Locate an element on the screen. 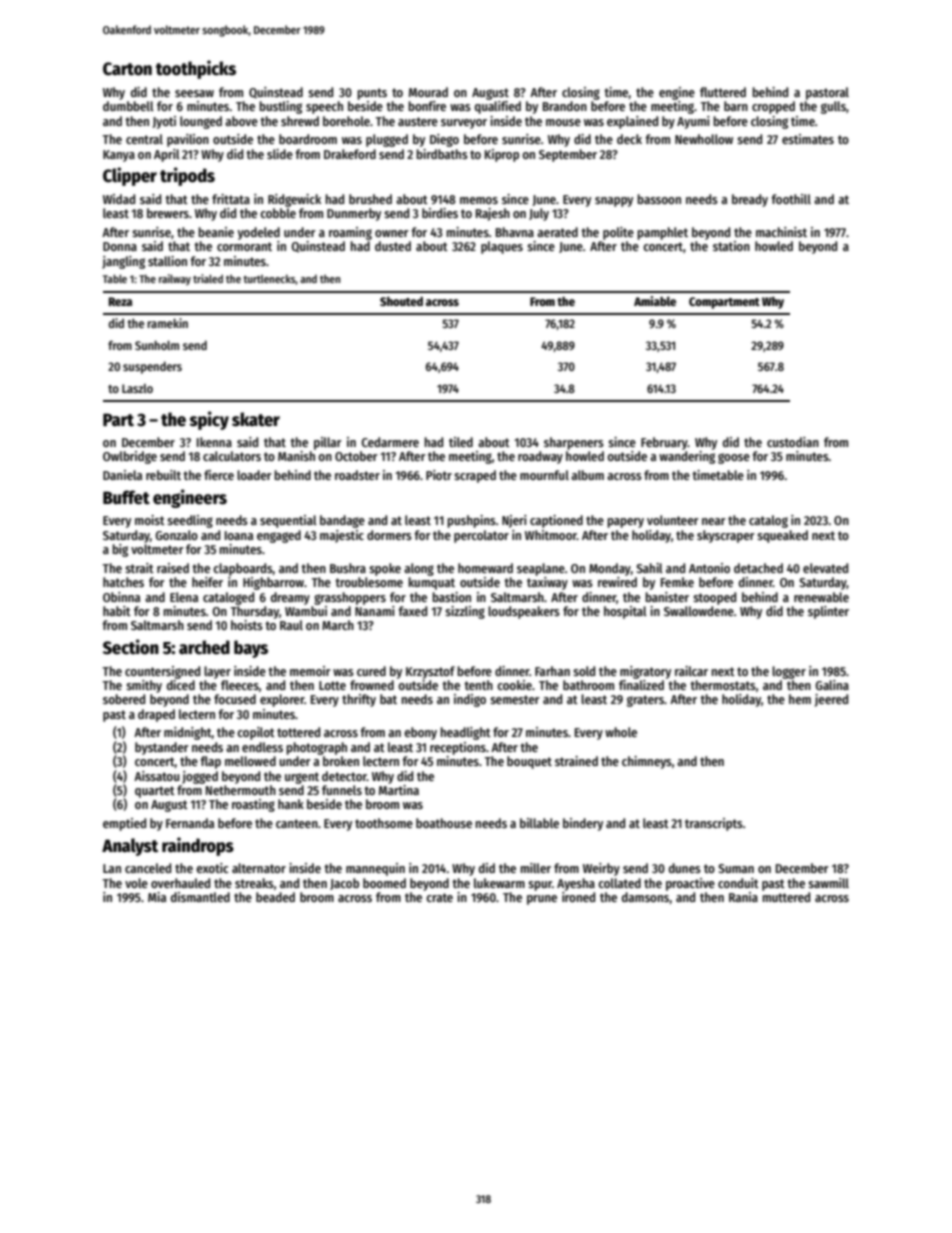  fluttered is located at coordinates (723, 92).
